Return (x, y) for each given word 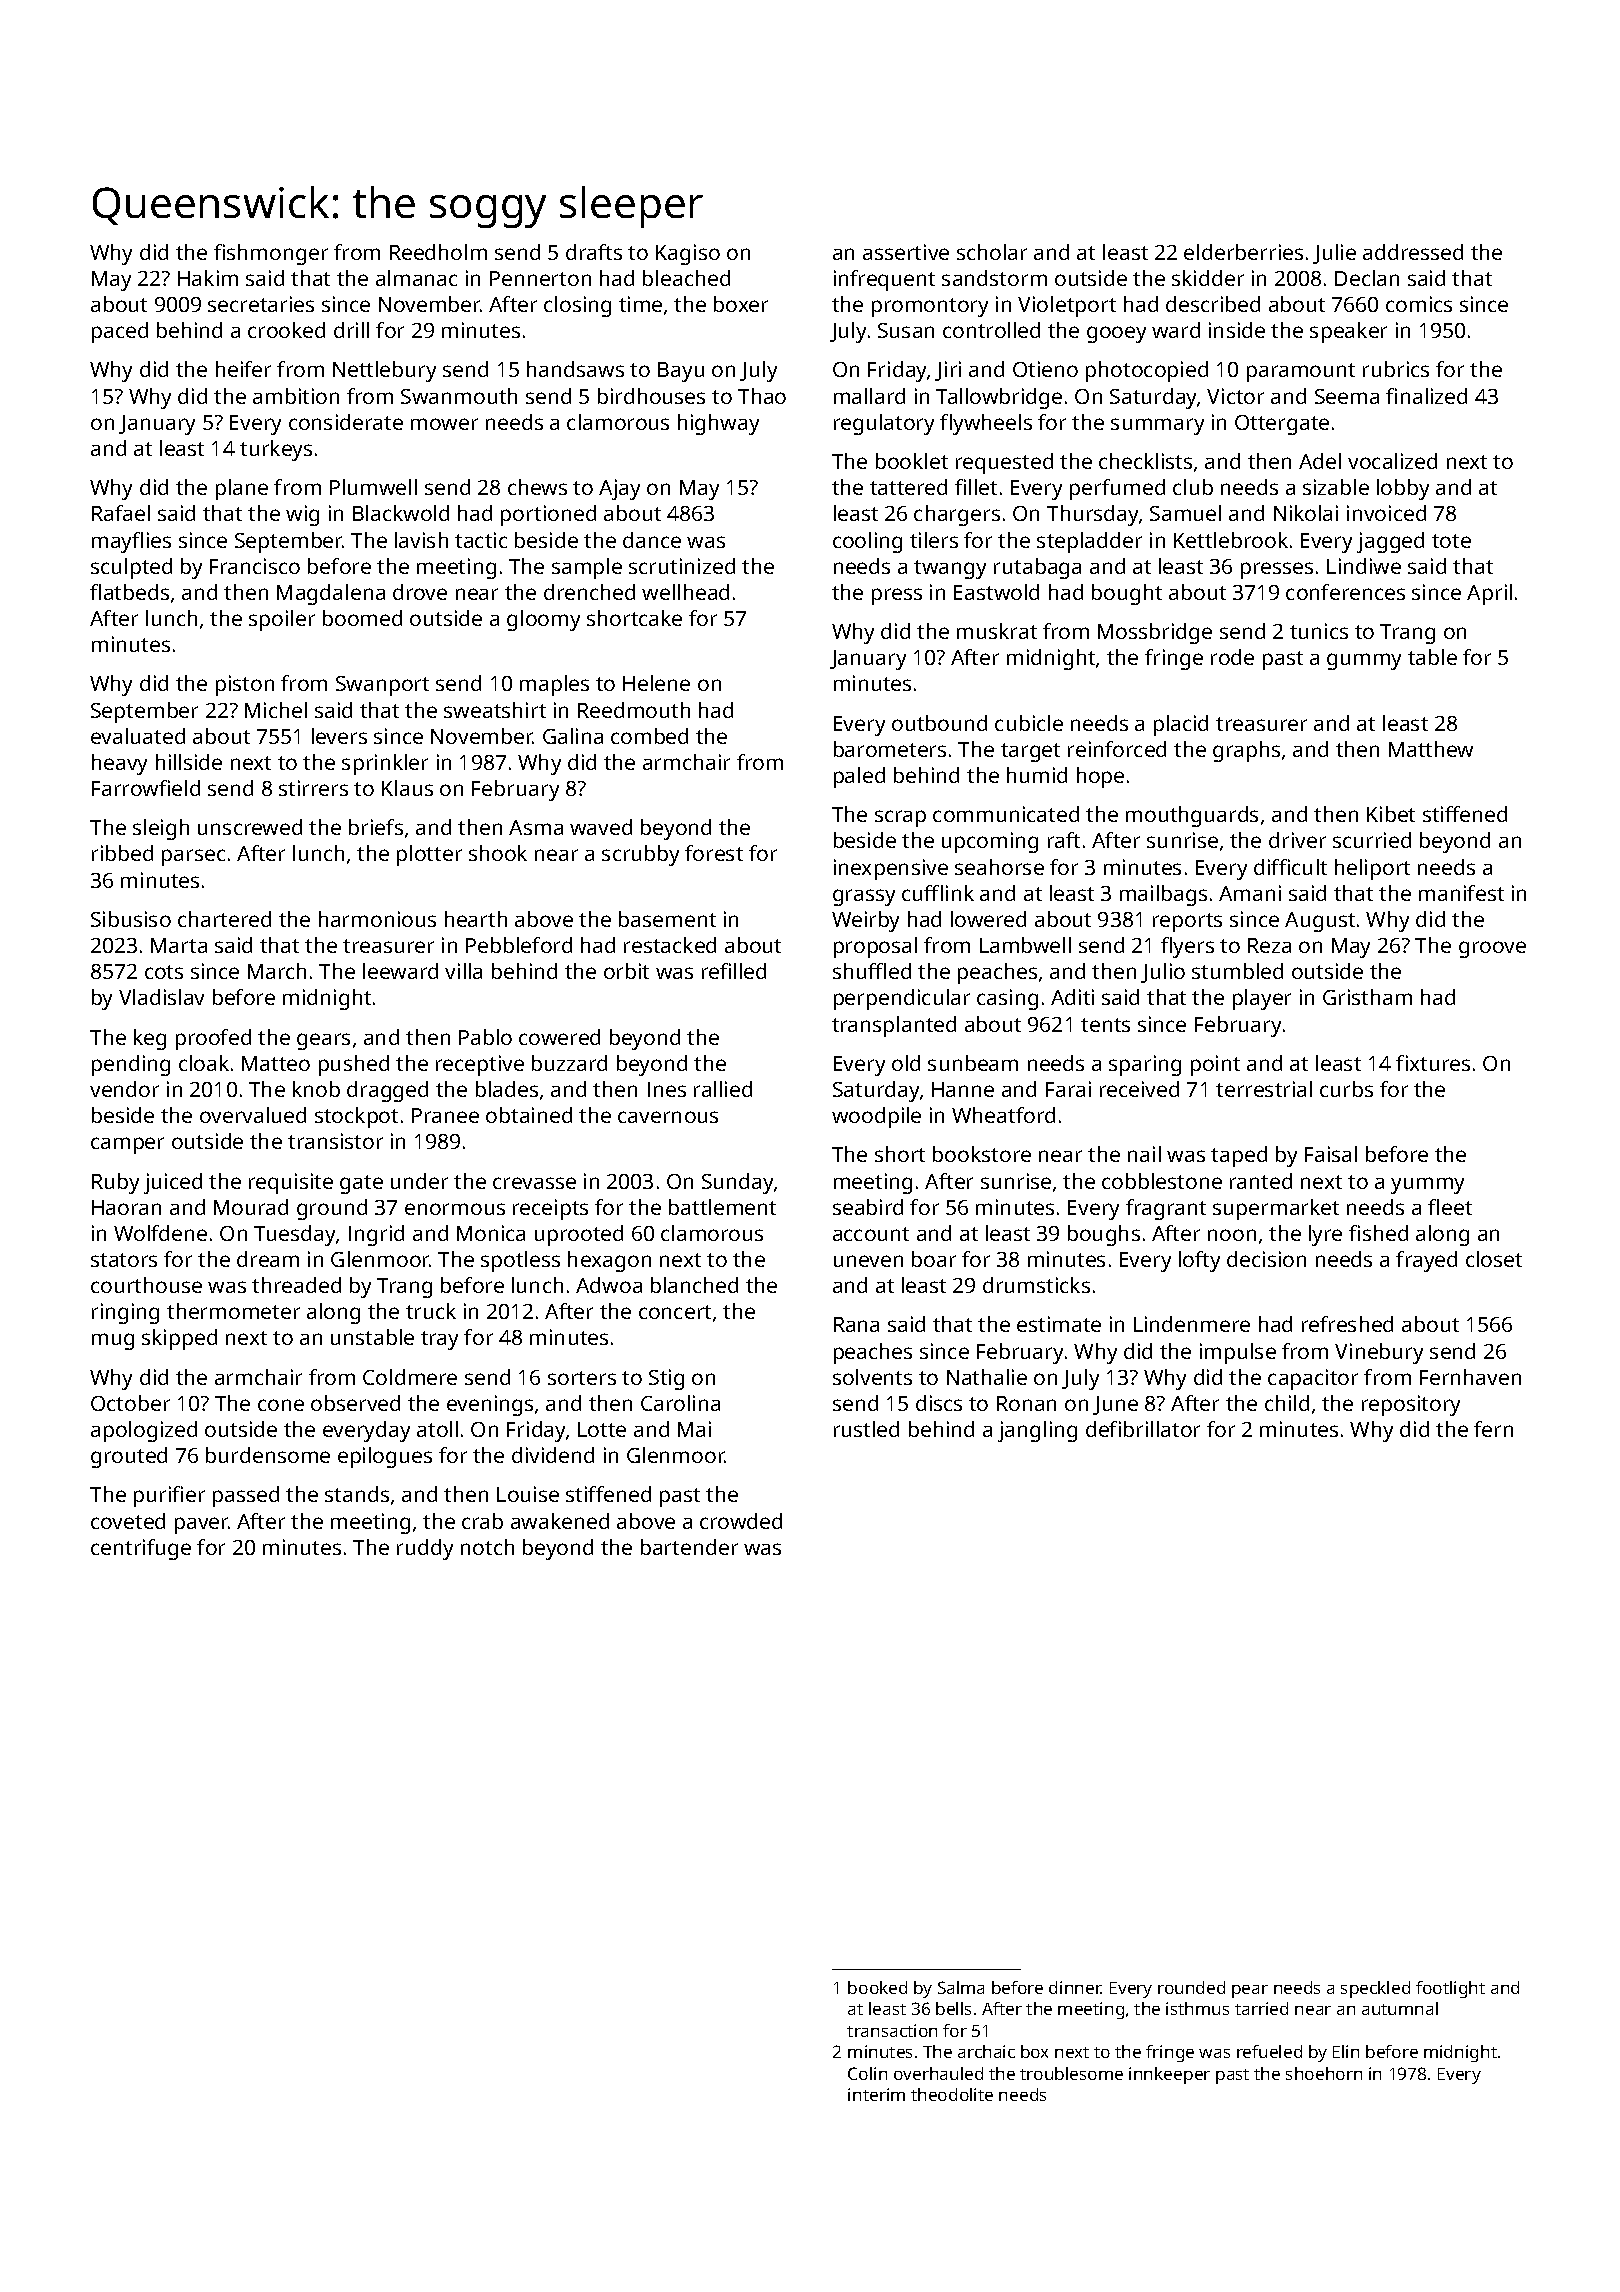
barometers (890, 749)
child (1287, 1403)
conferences (1345, 592)
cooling (867, 542)
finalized (1426, 396)
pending (131, 1065)
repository (1411, 1405)
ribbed (122, 853)
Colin (867, 2073)
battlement (722, 1207)
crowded (741, 1521)
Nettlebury (384, 371)
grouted (129, 1457)
